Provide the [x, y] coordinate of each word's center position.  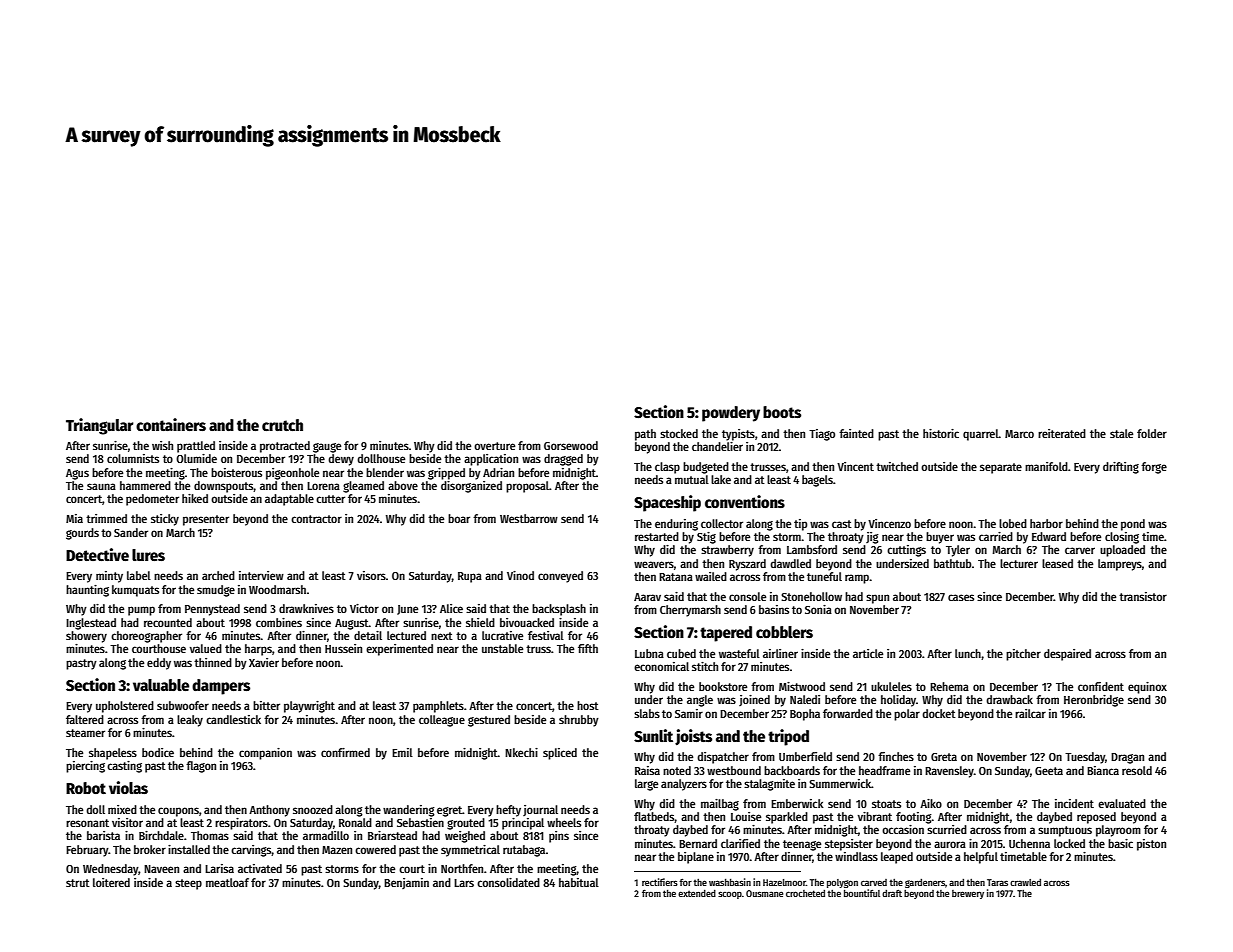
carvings [251, 851]
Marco [1019, 434]
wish [162, 445]
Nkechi [521, 752]
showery [86, 637]
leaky [190, 721]
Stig [706, 538]
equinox [1147, 688]
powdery [731, 414]
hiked [195, 498]
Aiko [931, 803]
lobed [1013, 523]
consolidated [508, 882]
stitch [705, 666]
